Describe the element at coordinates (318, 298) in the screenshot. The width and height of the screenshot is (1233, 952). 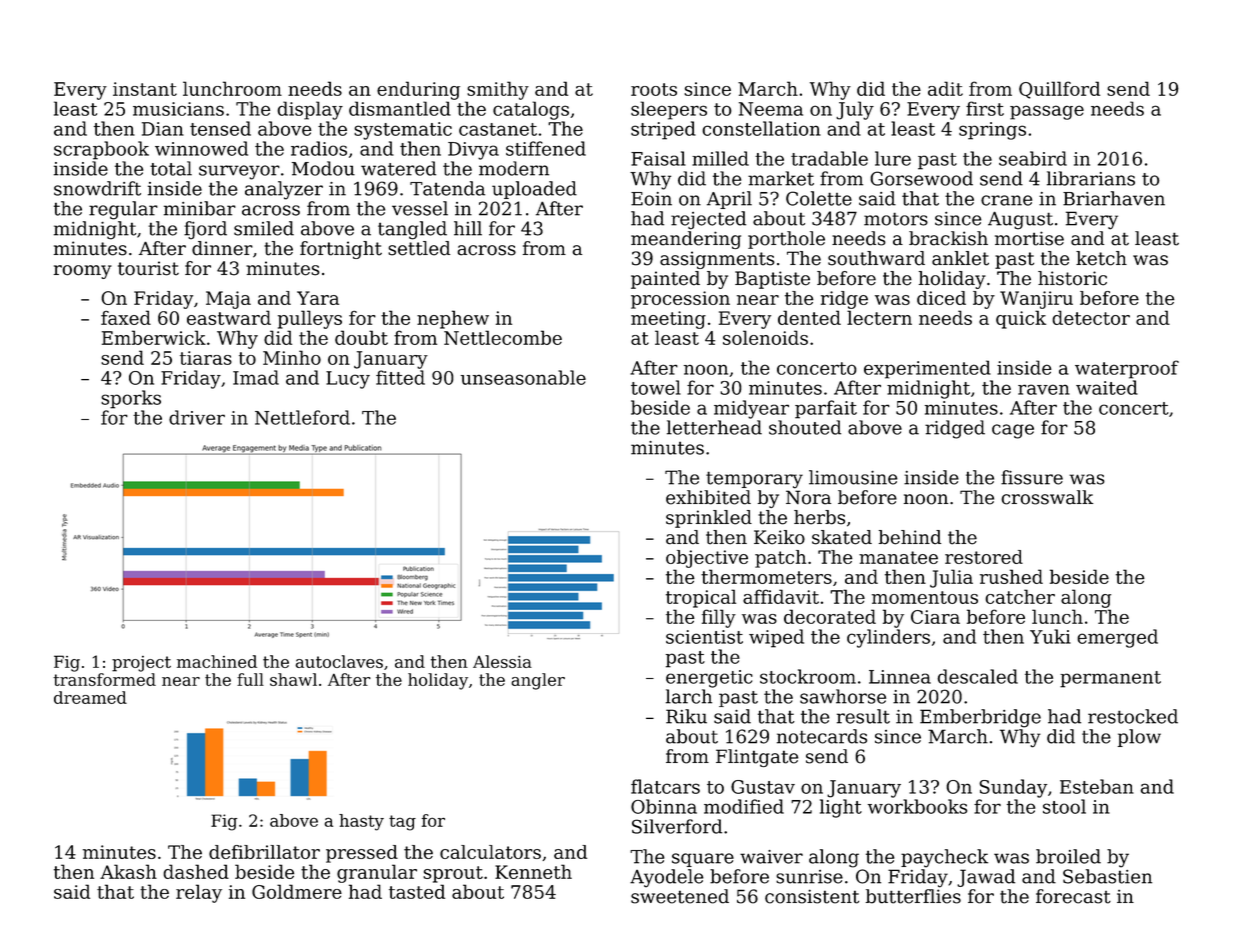
I see `Yara` at that location.
